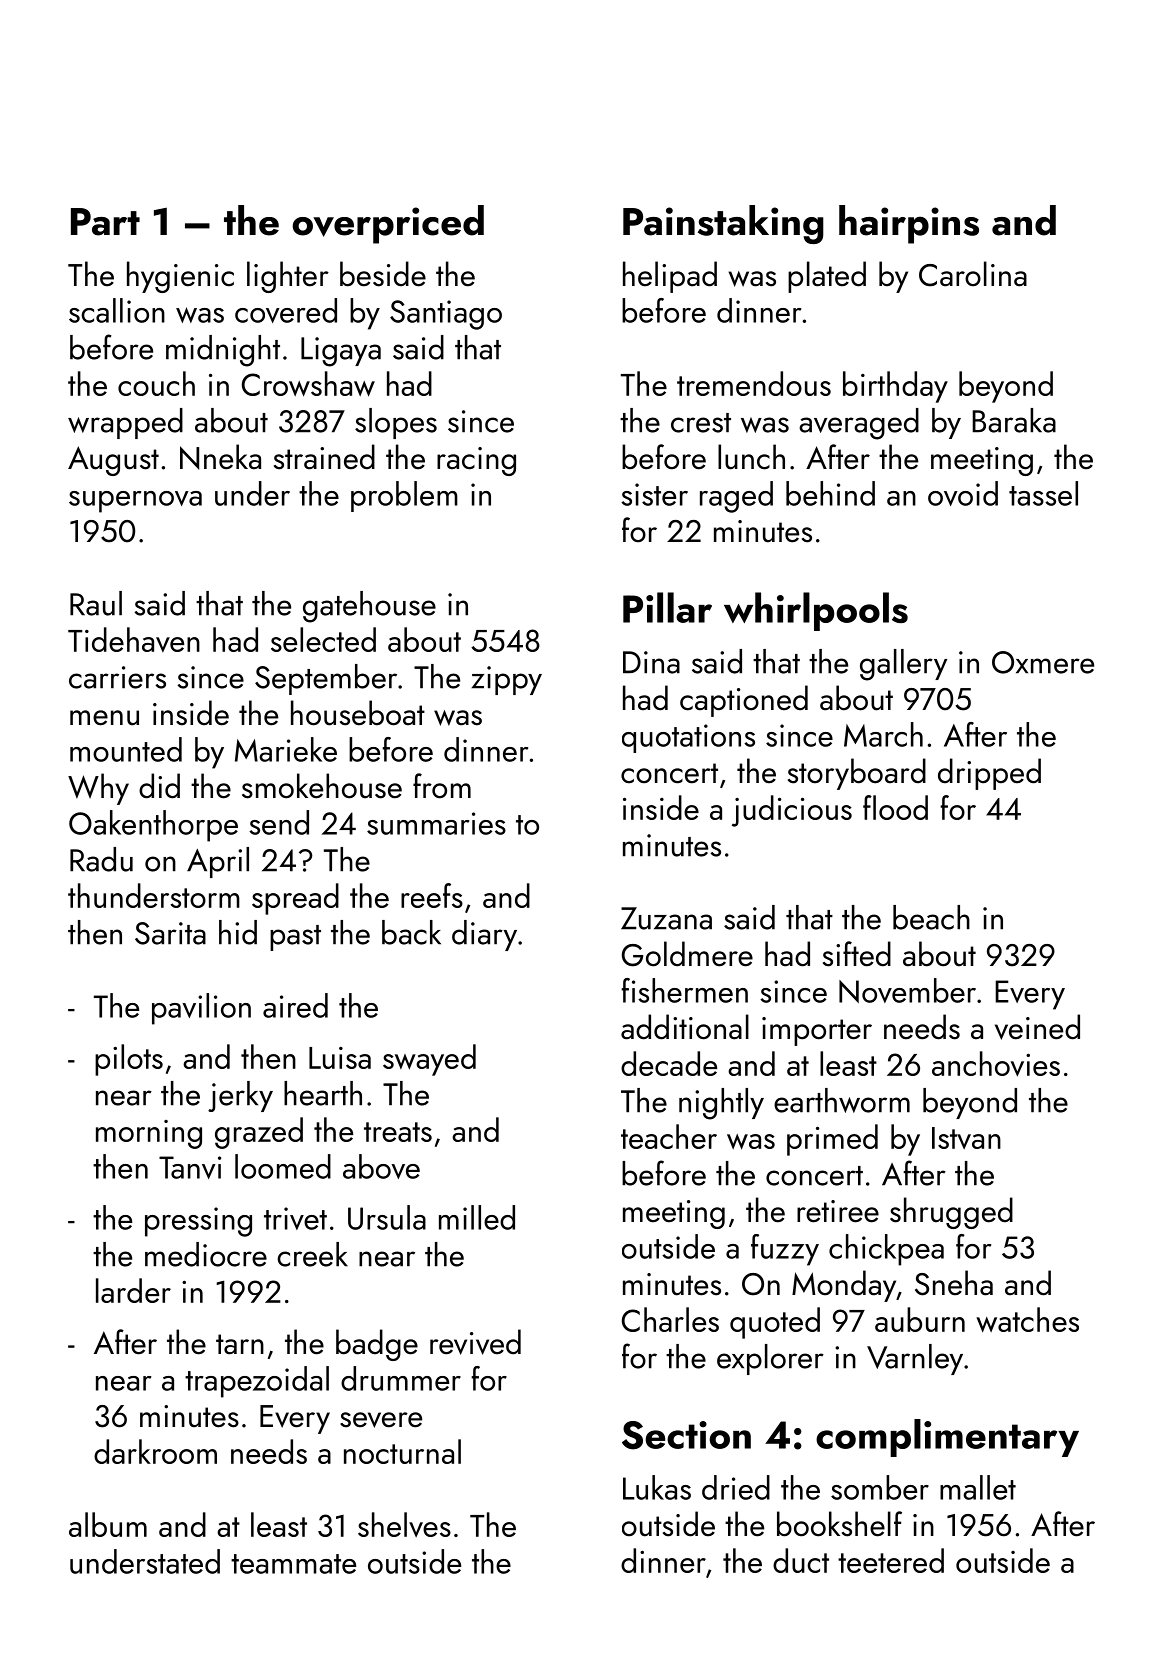  I want to click on larder, so click(133, 1290).
